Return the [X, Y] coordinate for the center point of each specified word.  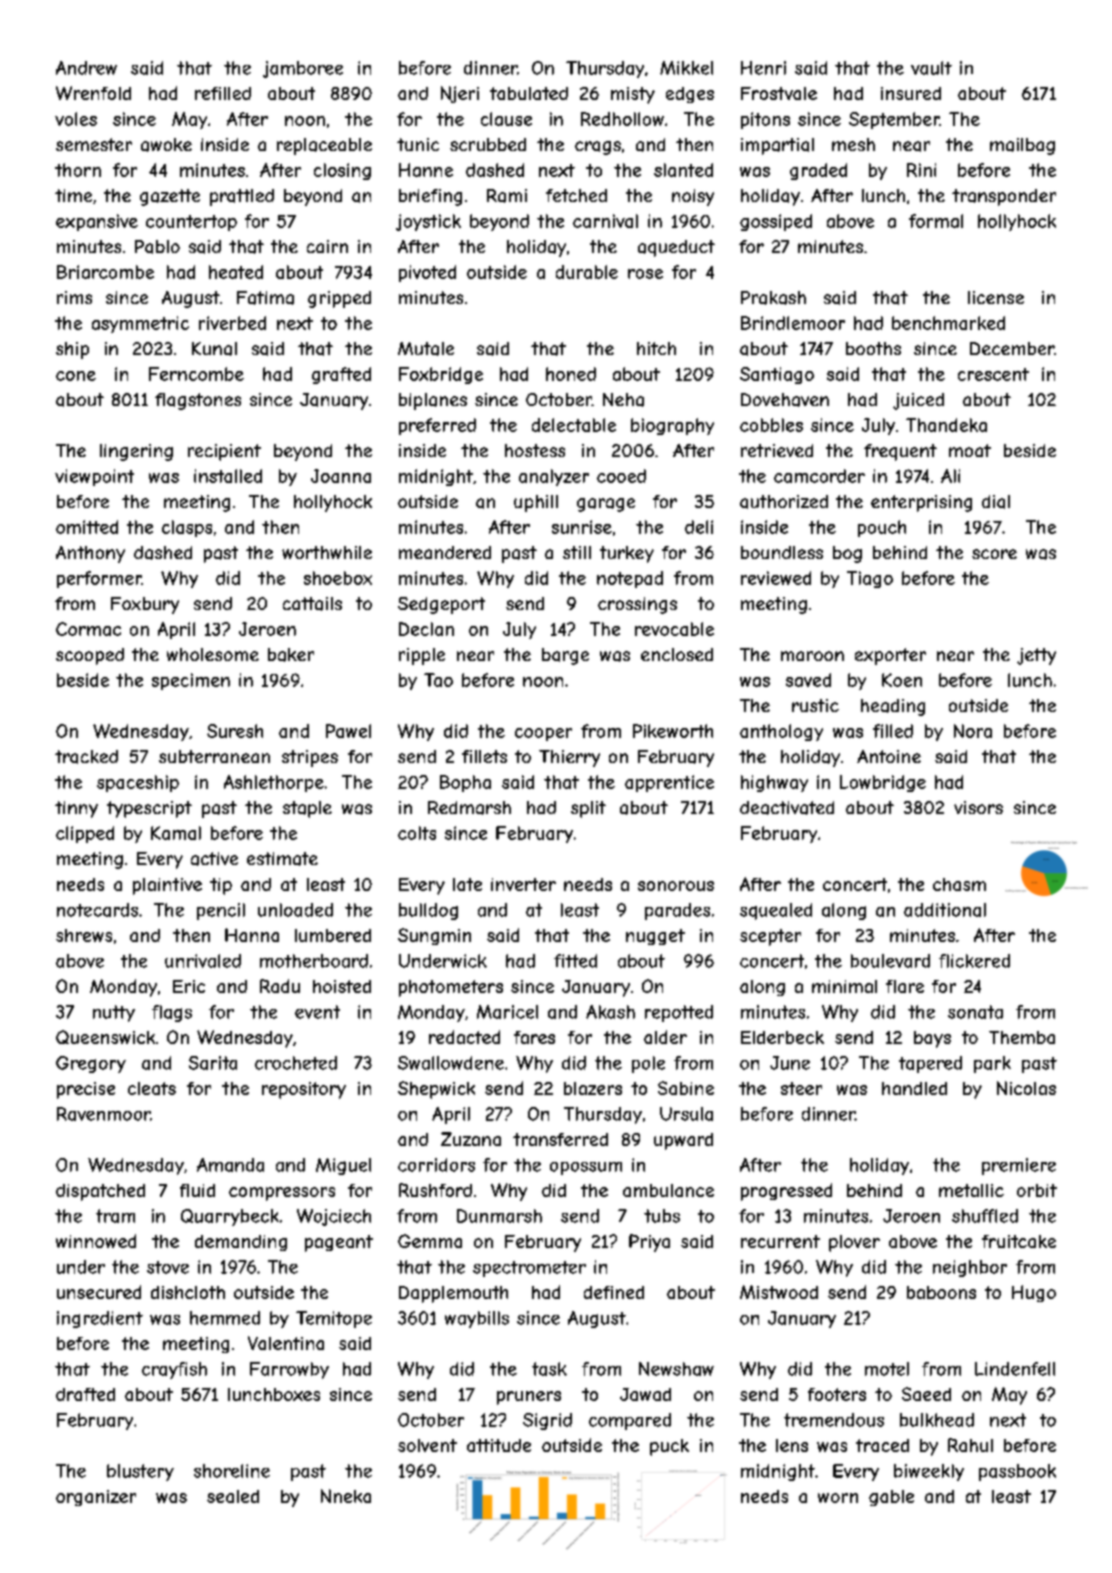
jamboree [303, 69]
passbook [1017, 1472]
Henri [763, 68]
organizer [96, 1498]
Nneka [346, 1496]
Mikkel [686, 68]
